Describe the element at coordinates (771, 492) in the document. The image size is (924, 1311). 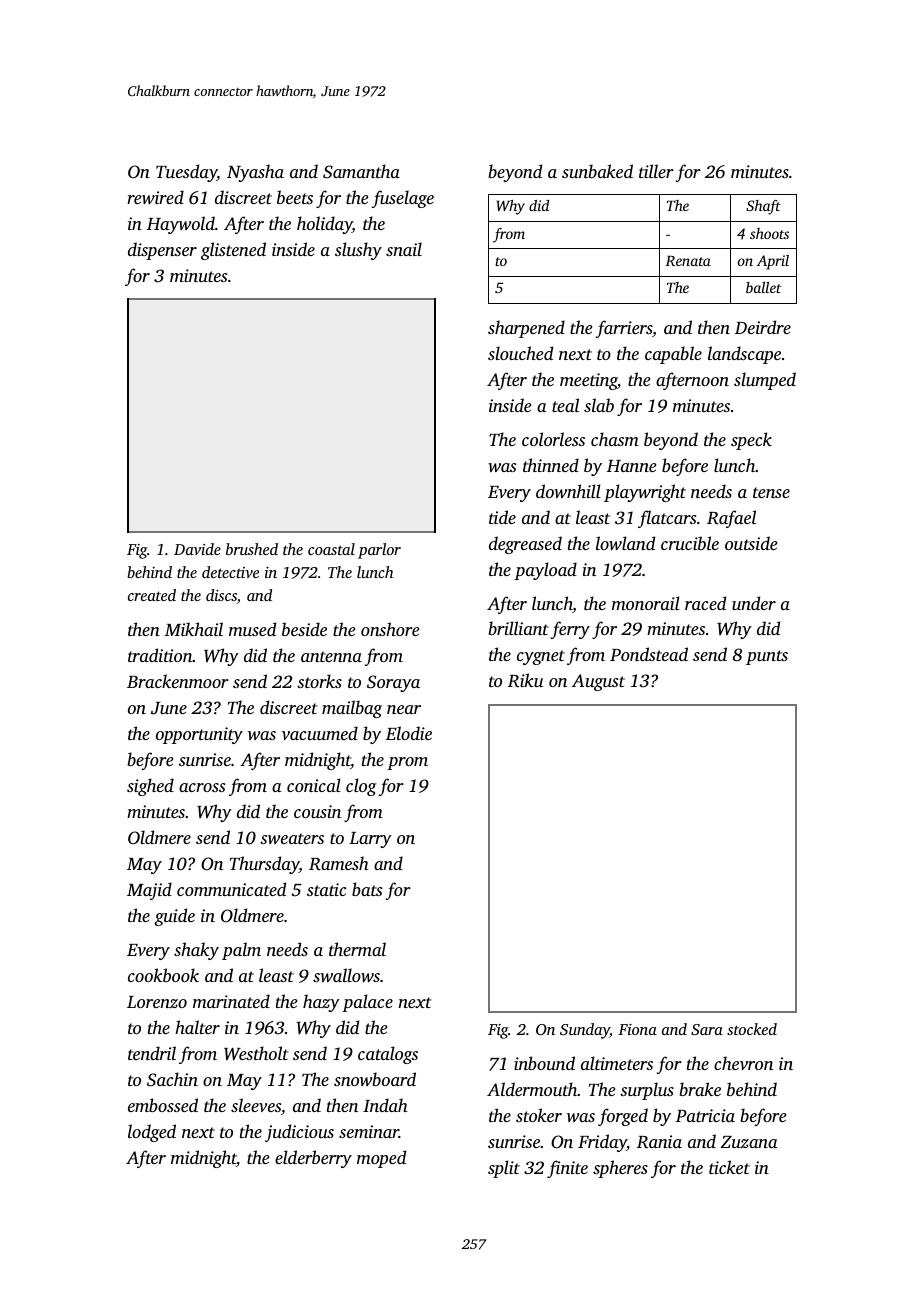
I see `tense` at that location.
